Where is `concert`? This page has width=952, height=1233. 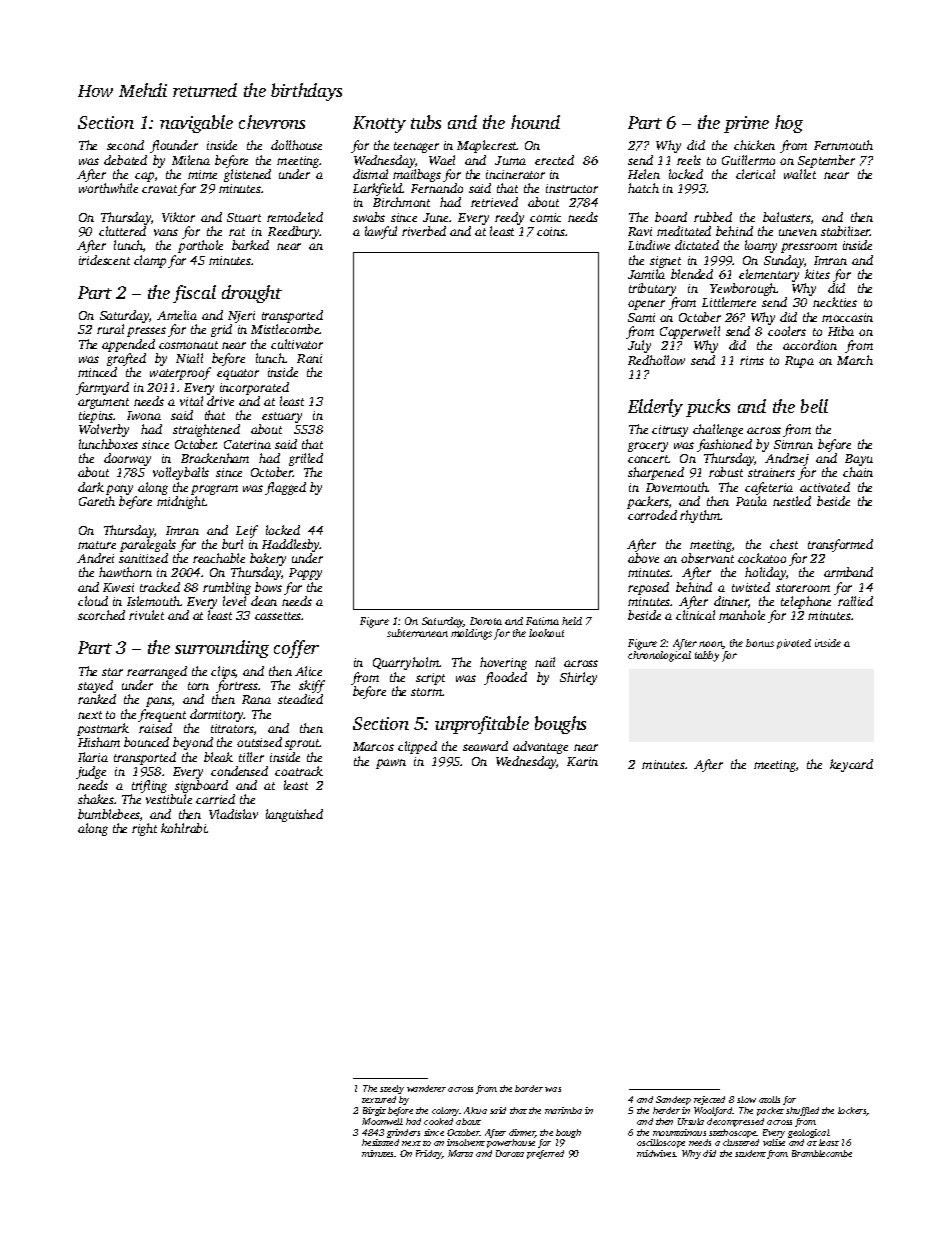 concert is located at coordinates (648, 459).
